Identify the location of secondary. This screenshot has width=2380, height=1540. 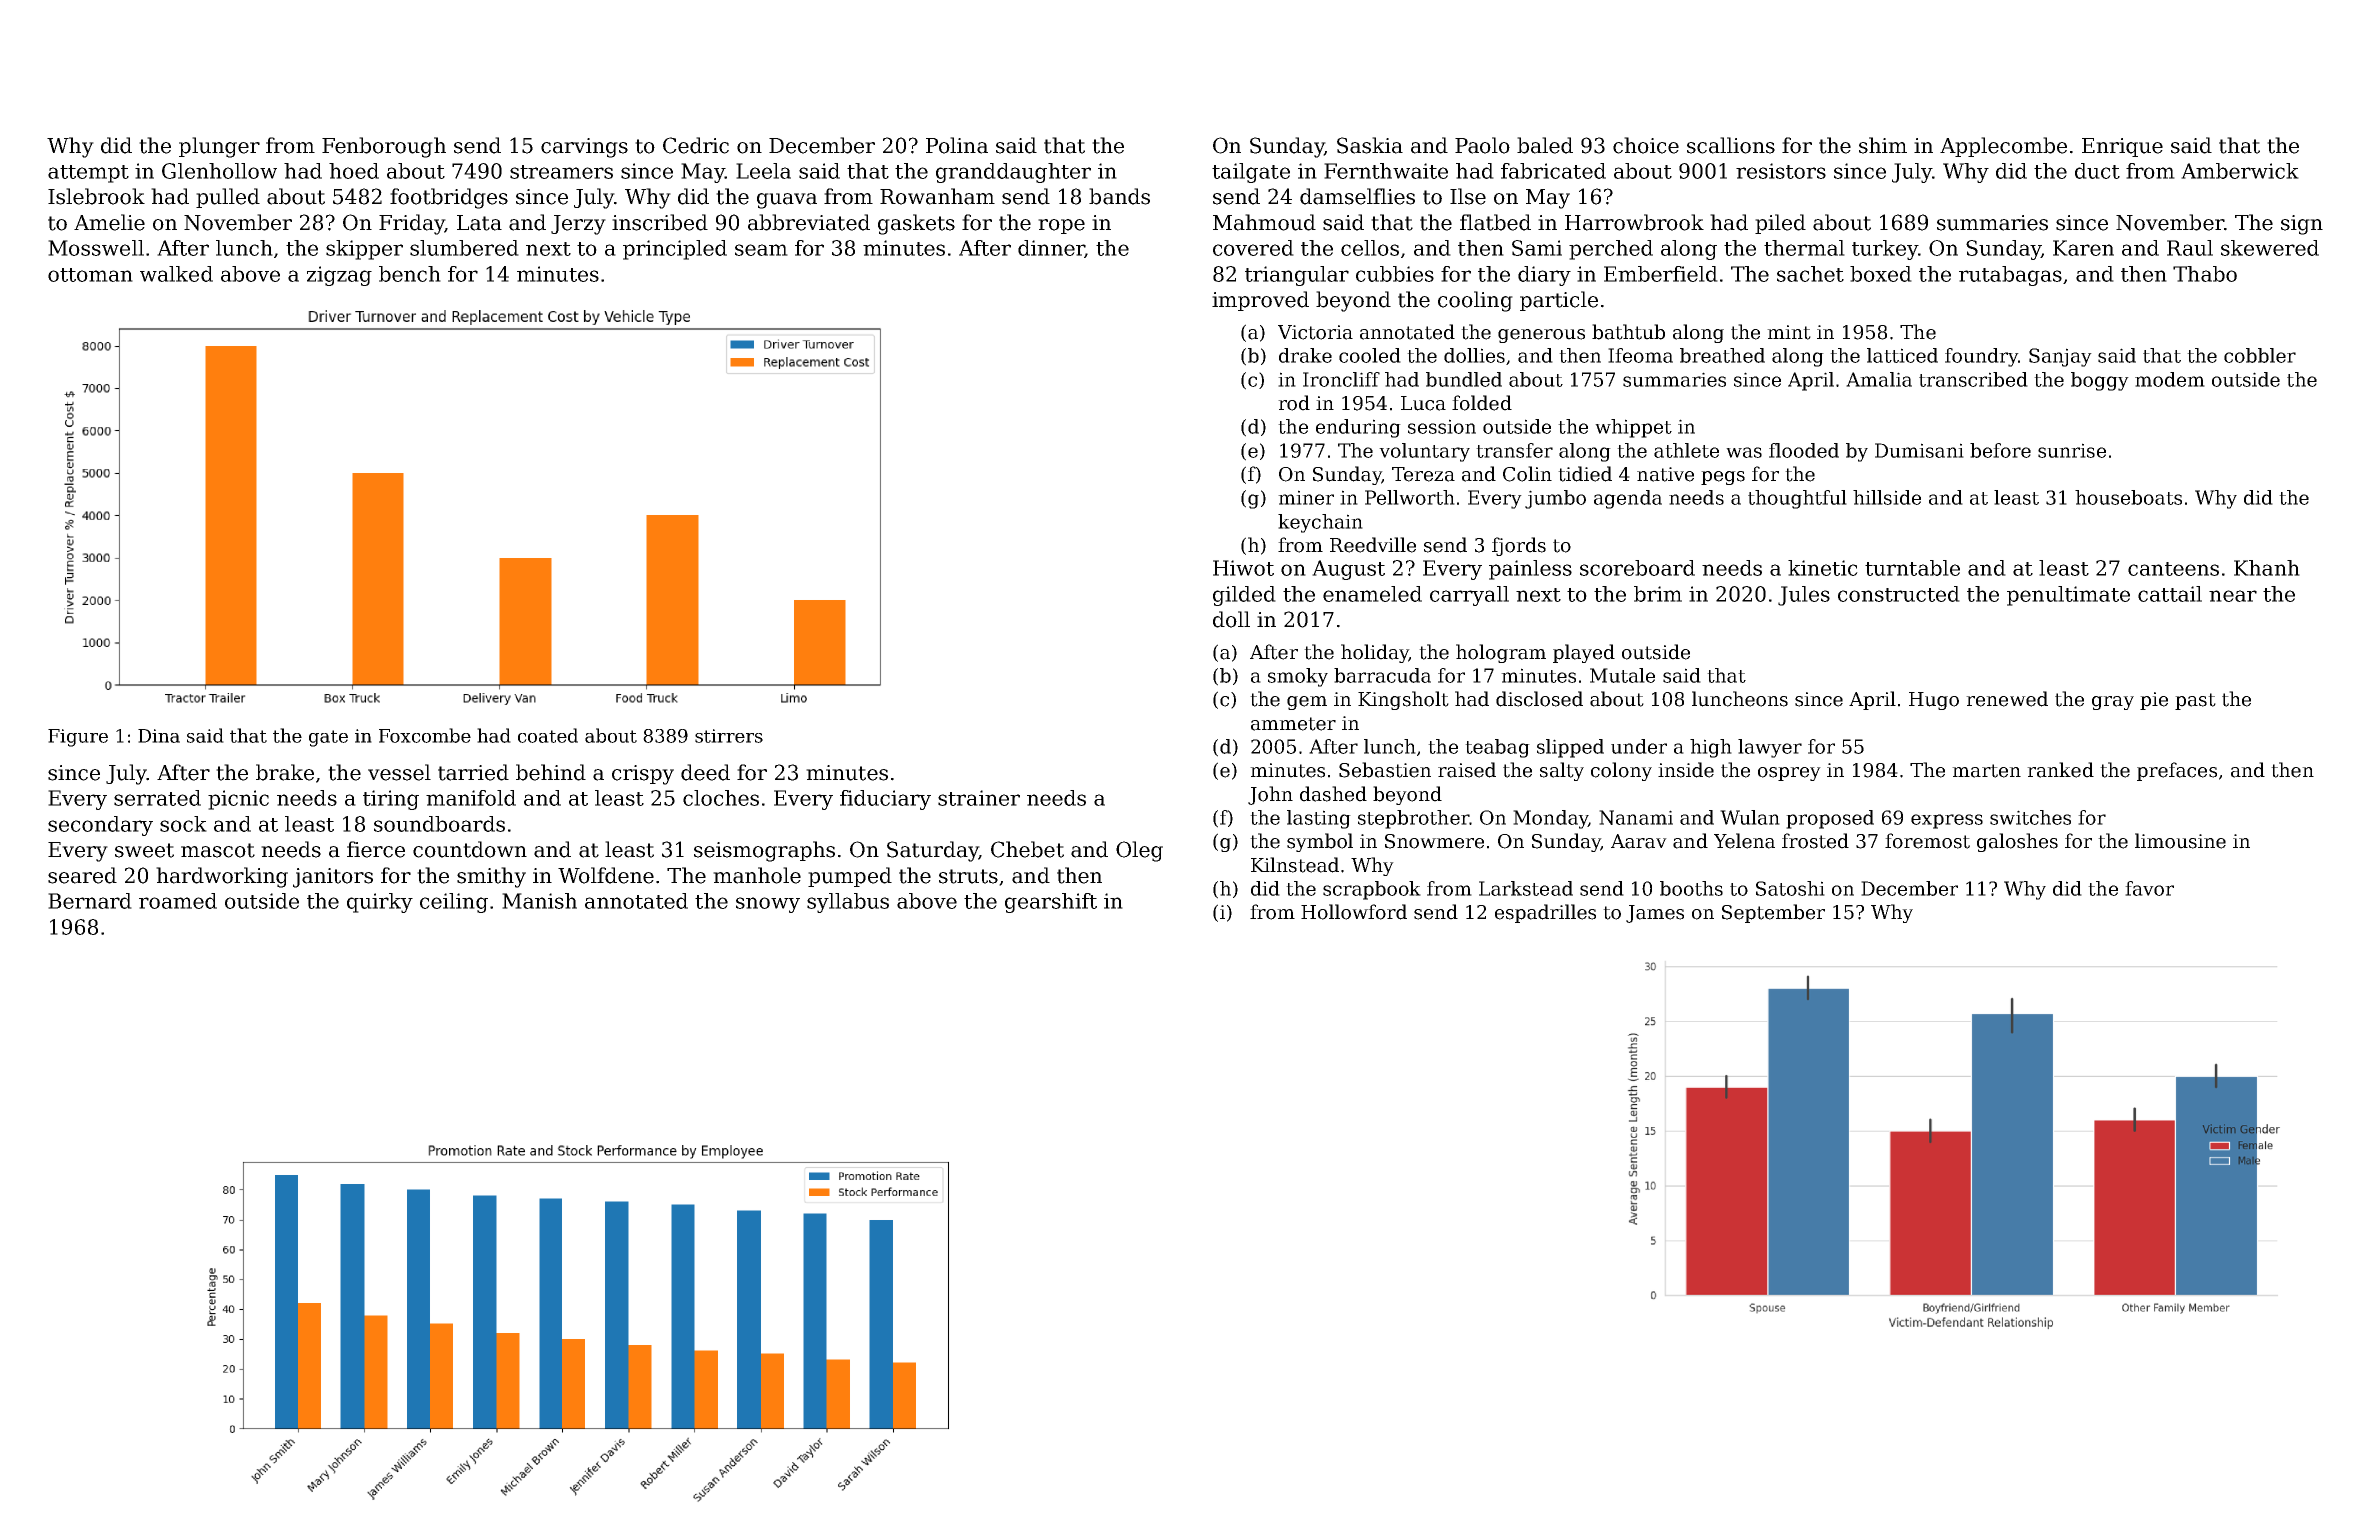
(100, 826).
